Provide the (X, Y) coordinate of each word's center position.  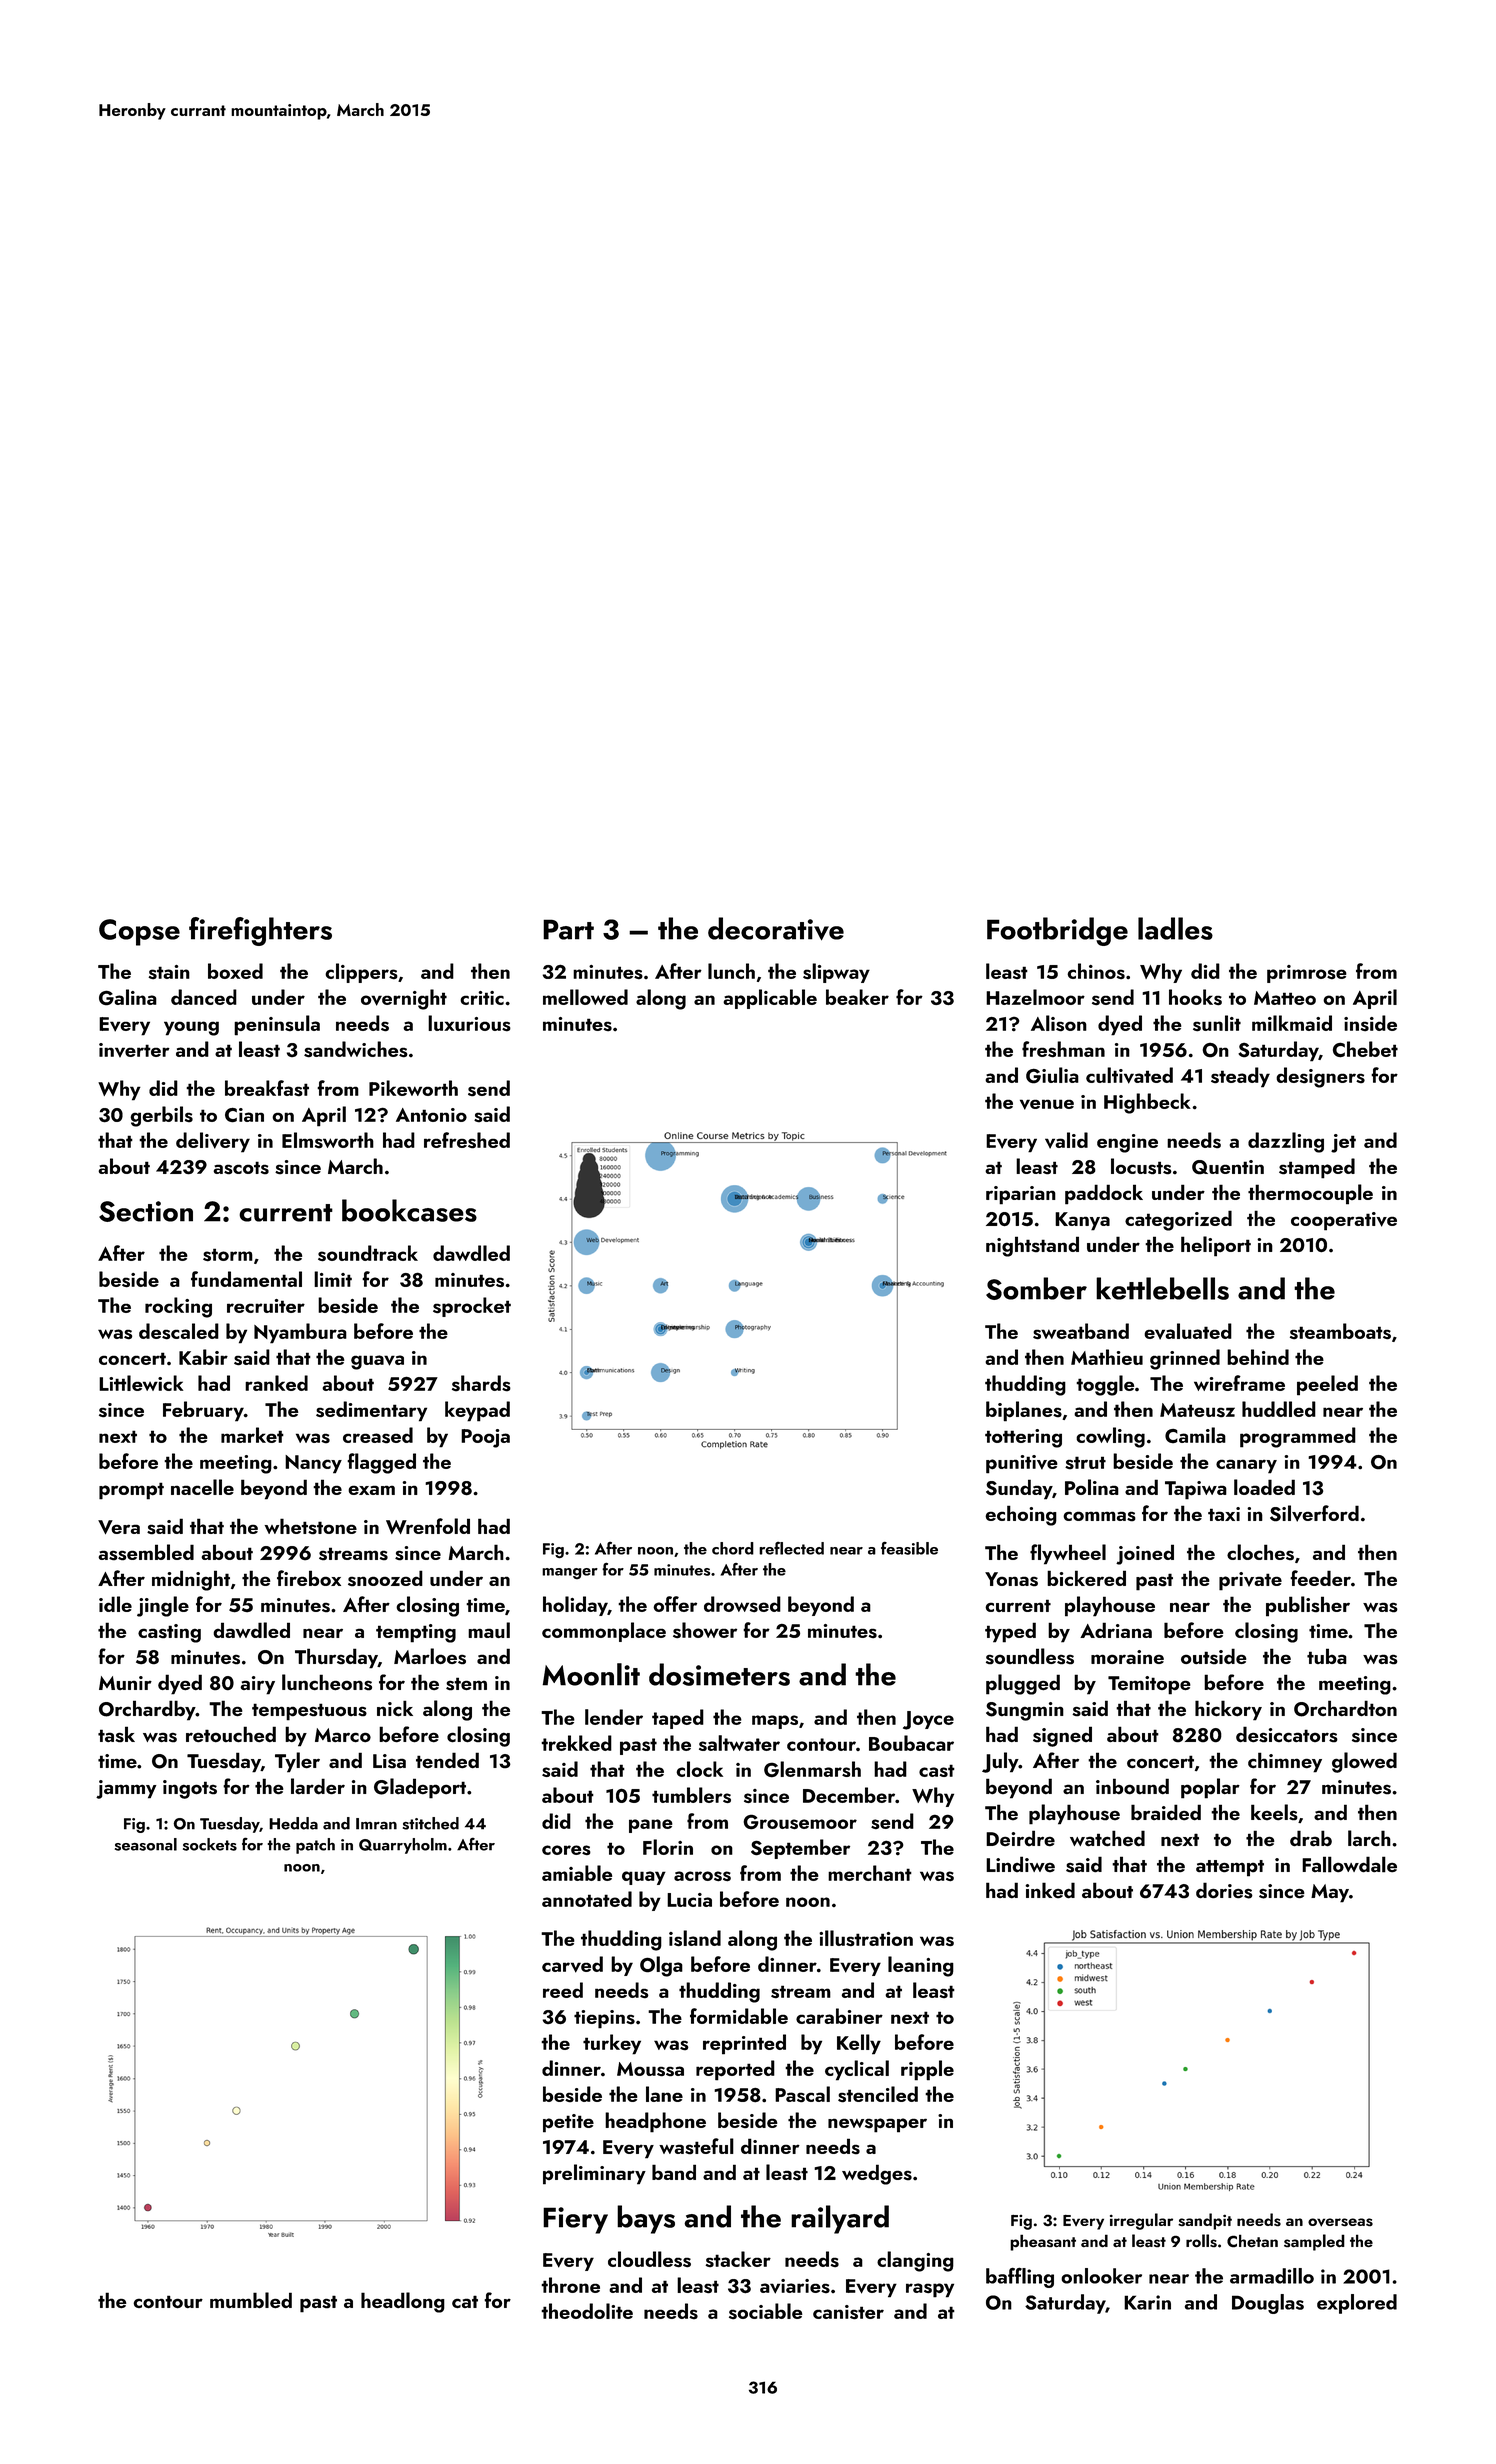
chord (733, 1548)
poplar (1210, 1788)
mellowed (585, 997)
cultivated (1129, 1075)
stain (169, 972)
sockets (210, 1844)
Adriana (1116, 1630)
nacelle (202, 1487)
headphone (655, 2122)
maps (775, 1722)
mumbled (251, 2300)
